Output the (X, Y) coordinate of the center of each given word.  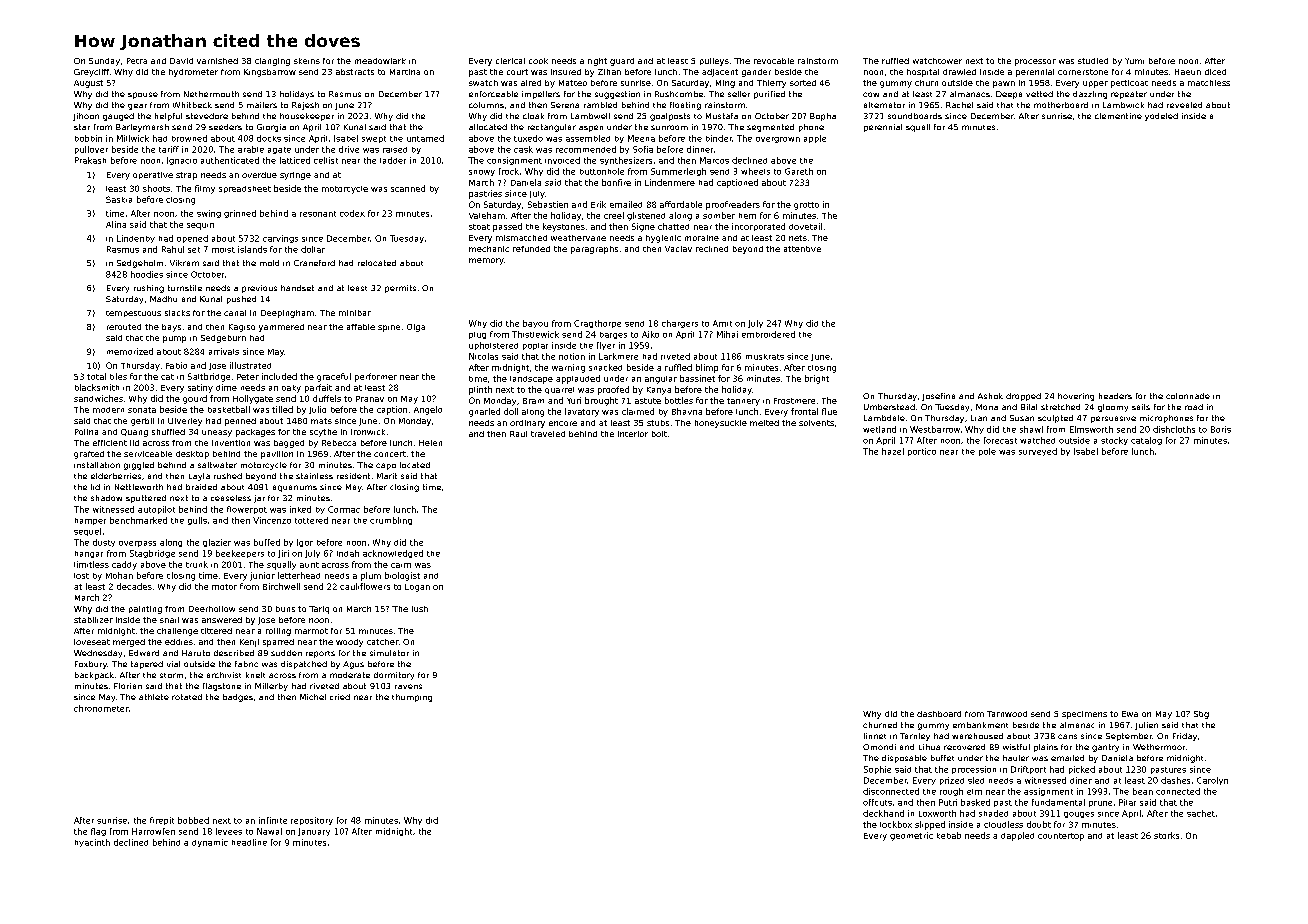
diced (1215, 72)
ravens (408, 686)
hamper (90, 521)
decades (134, 586)
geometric (911, 836)
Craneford (314, 263)
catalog (1146, 441)
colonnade (1188, 396)
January (314, 832)
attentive (802, 249)
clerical (510, 61)
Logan (417, 588)
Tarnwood (1007, 714)
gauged (118, 117)
